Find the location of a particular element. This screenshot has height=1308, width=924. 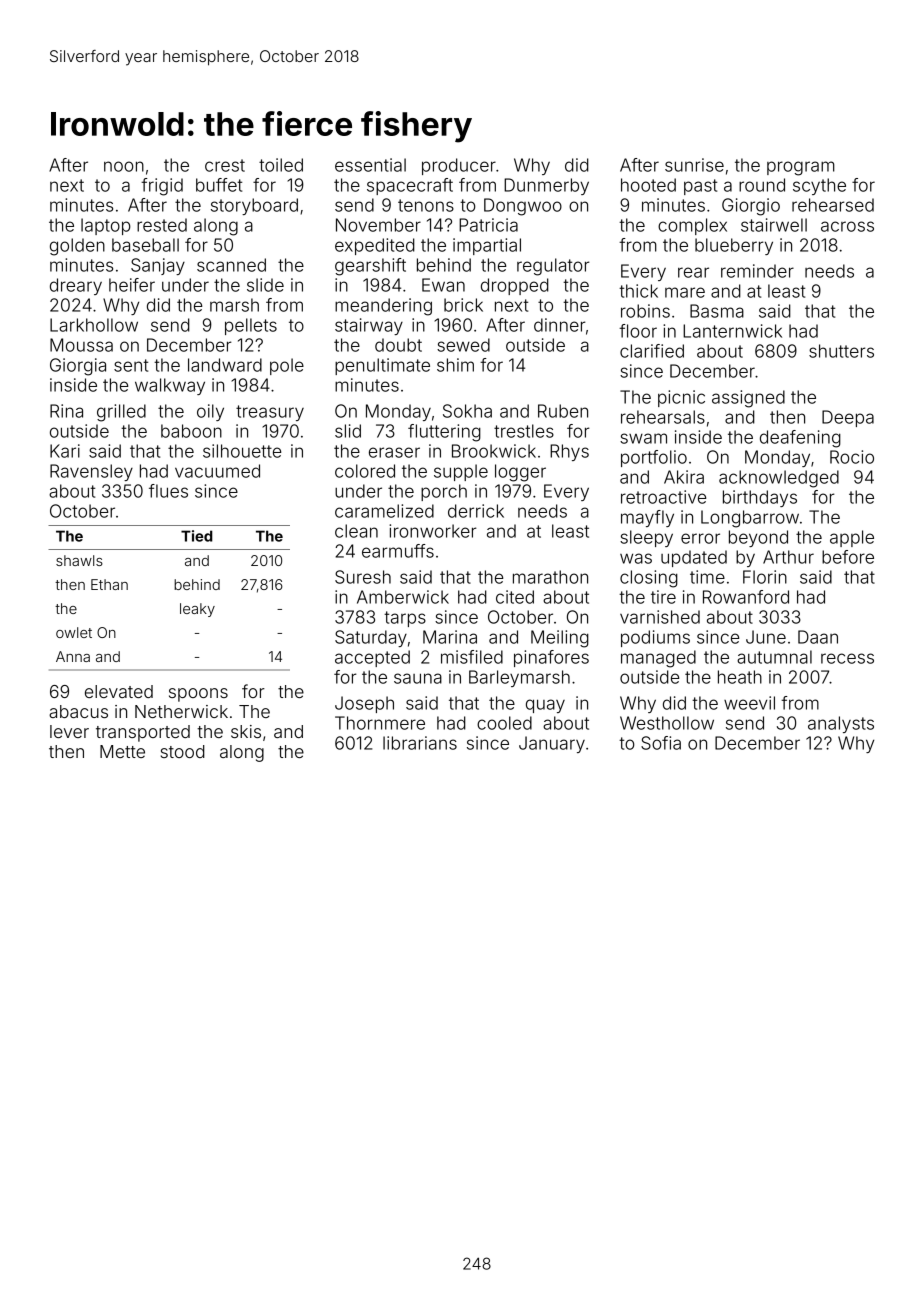

regulator is located at coordinates (553, 267).
